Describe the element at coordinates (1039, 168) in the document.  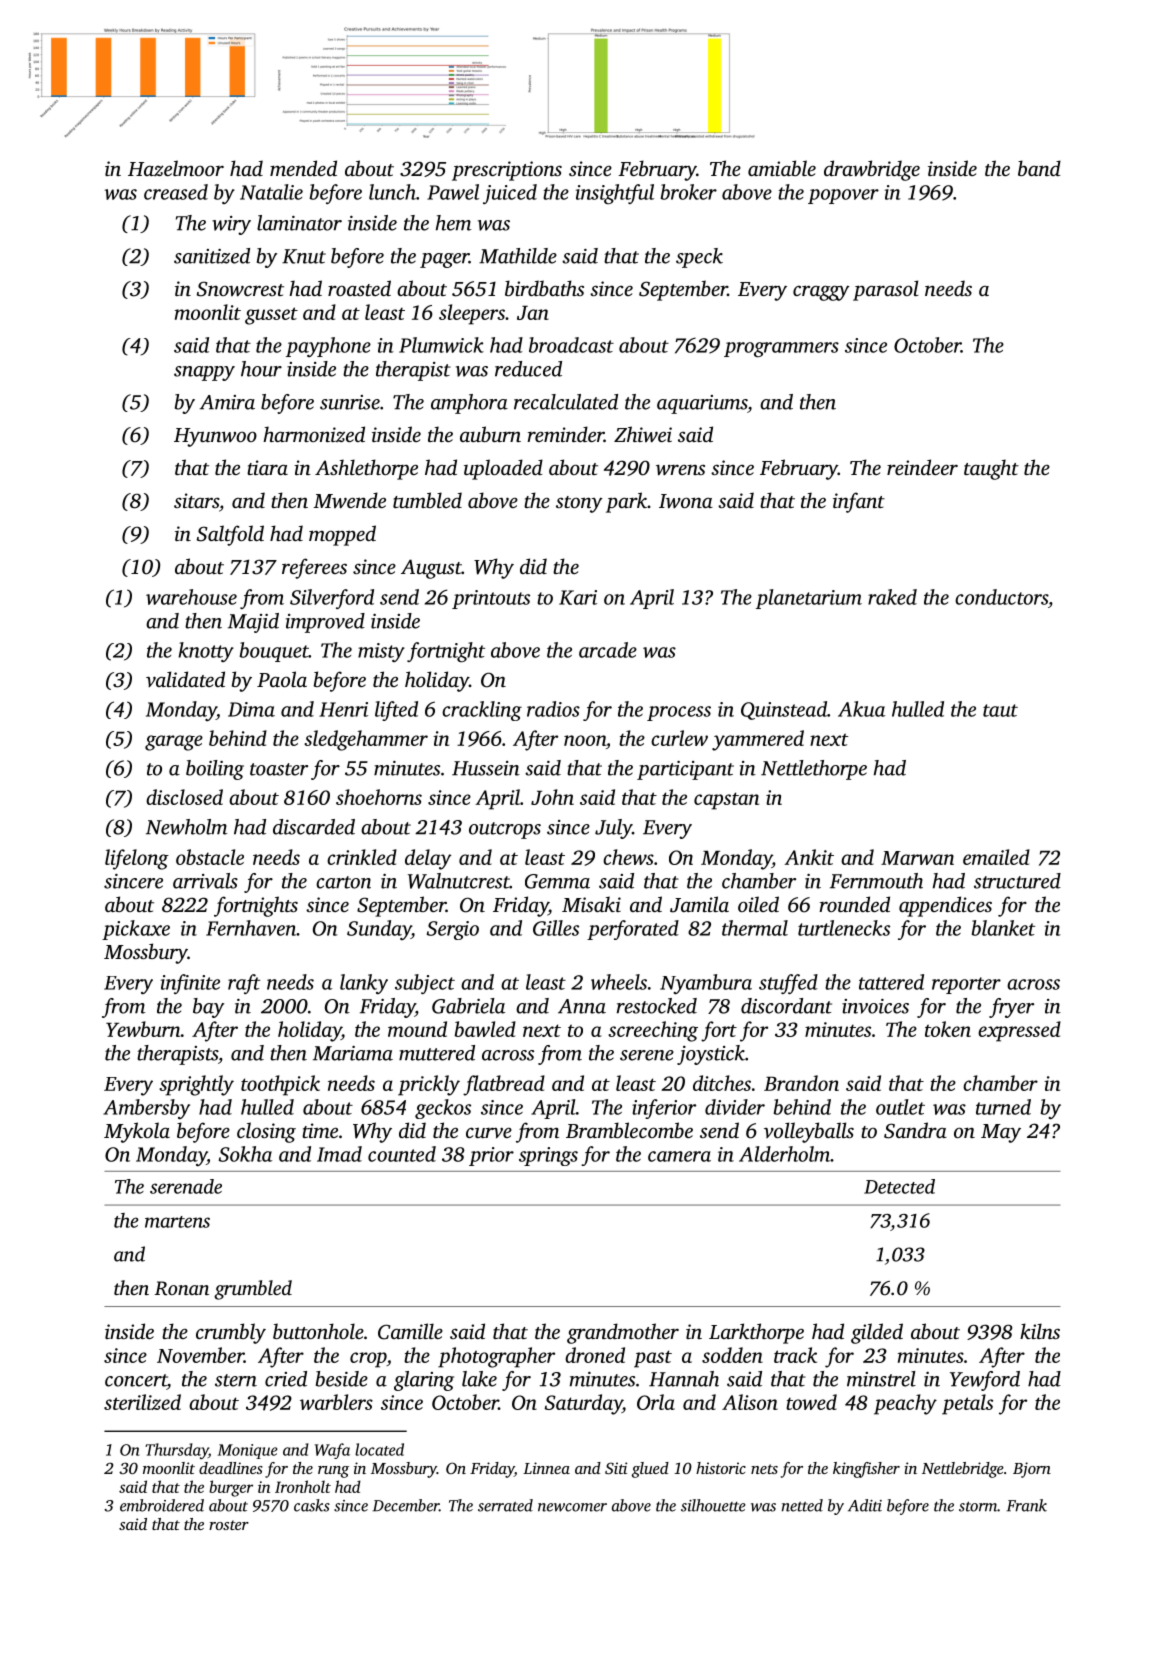
I see `band` at that location.
